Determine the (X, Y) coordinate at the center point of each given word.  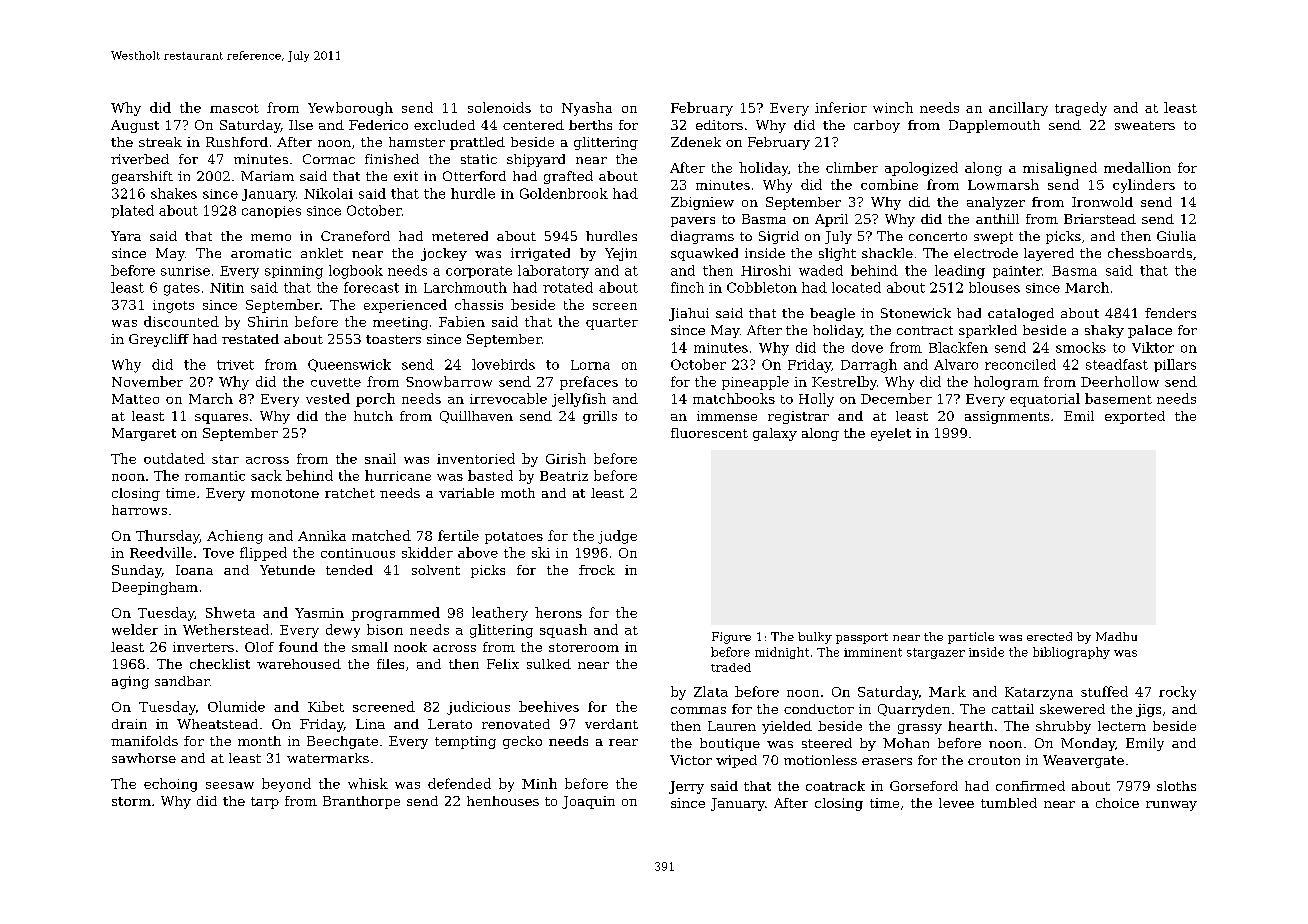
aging (130, 682)
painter (1017, 272)
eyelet (891, 434)
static (479, 159)
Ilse (301, 125)
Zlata (711, 691)
